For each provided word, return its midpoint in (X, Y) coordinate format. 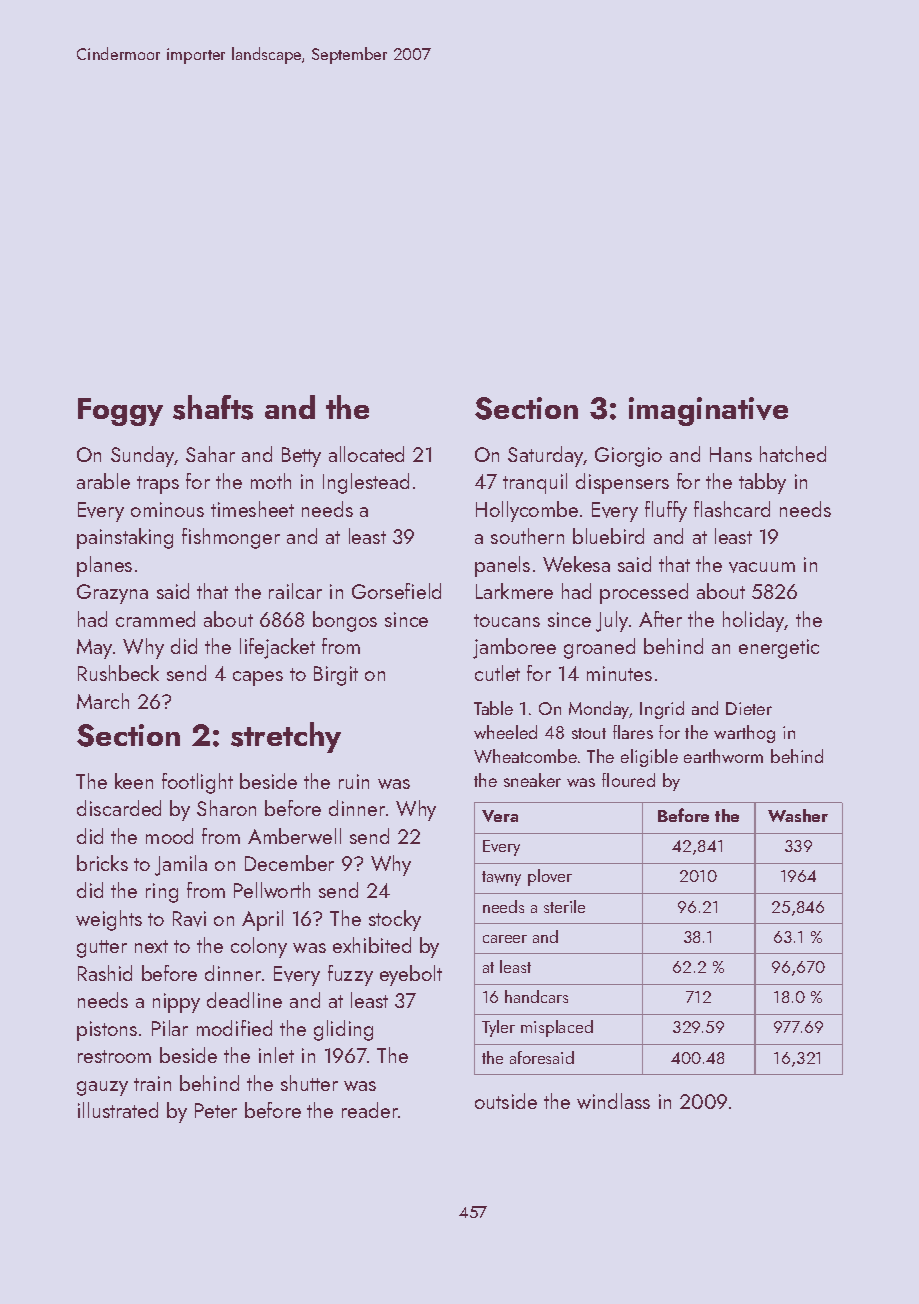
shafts (213, 407)
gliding (343, 1030)
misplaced (557, 1028)
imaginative (708, 411)
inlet (276, 1055)
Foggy (120, 412)
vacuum (762, 567)
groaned (599, 648)
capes (258, 678)
